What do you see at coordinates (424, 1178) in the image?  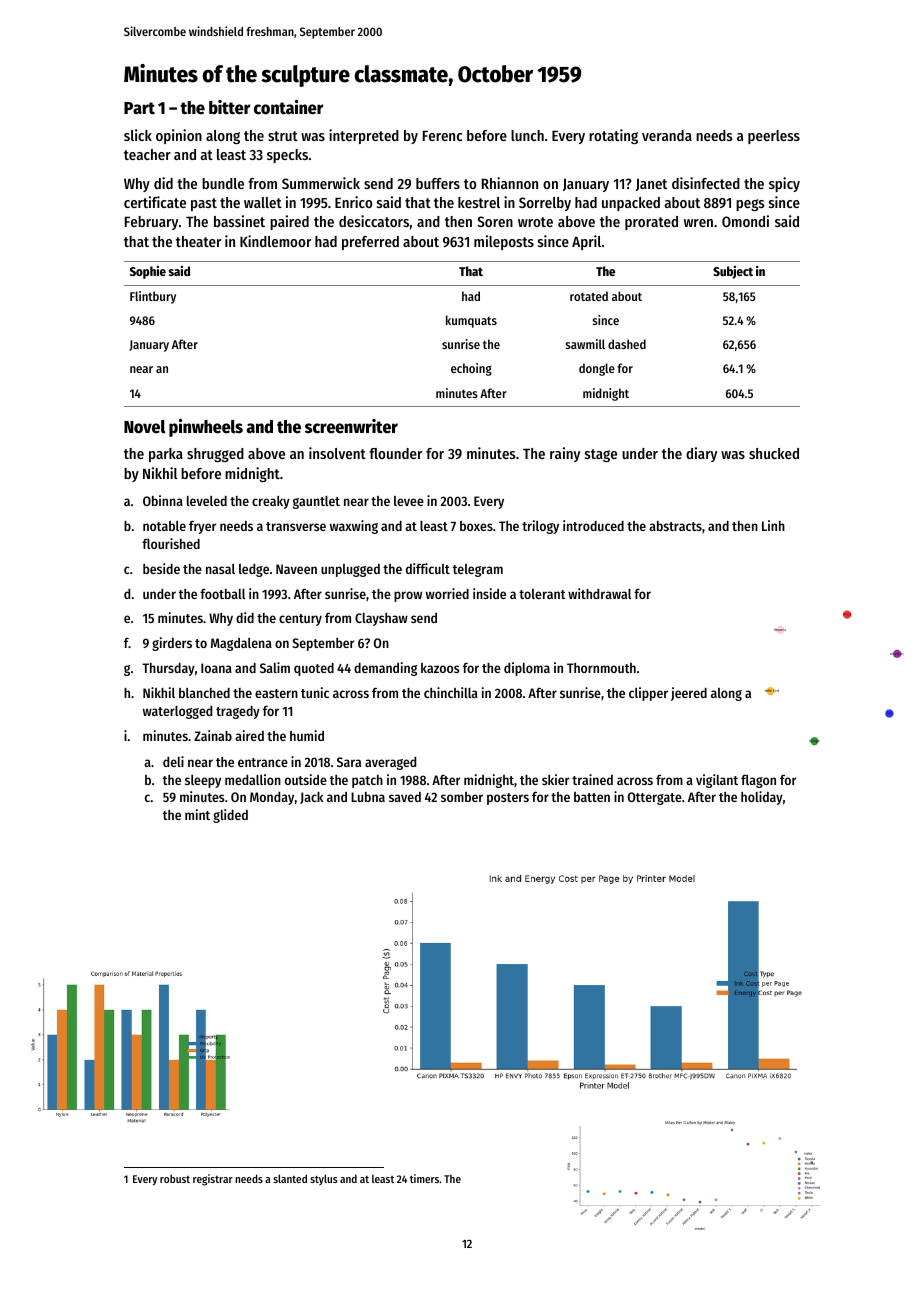 I see `timers` at bounding box center [424, 1178].
